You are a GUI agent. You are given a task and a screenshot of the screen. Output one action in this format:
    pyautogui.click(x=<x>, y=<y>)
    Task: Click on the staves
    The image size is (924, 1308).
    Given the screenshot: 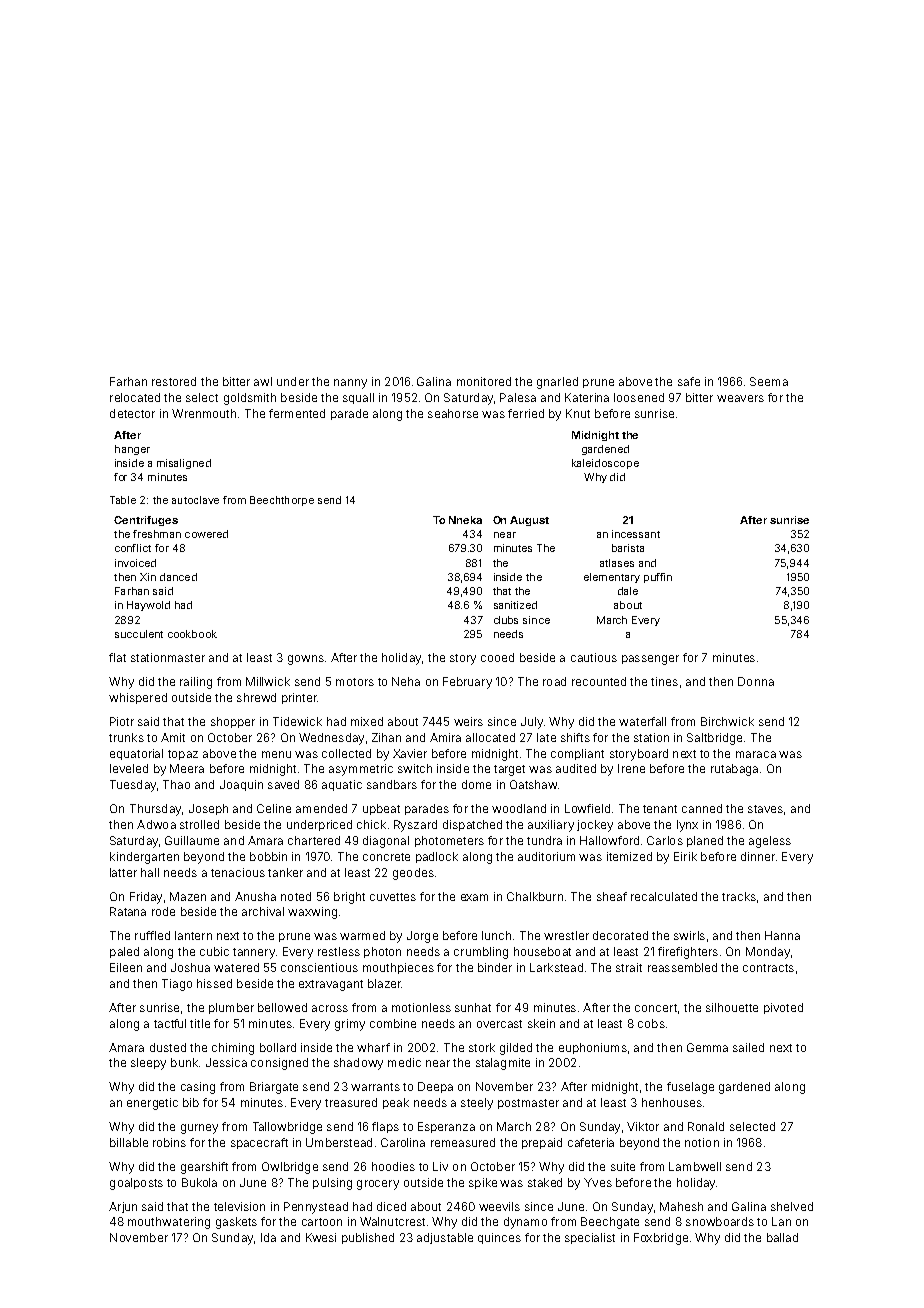 What is the action you would take?
    pyautogui.click(x=765, y=809)
